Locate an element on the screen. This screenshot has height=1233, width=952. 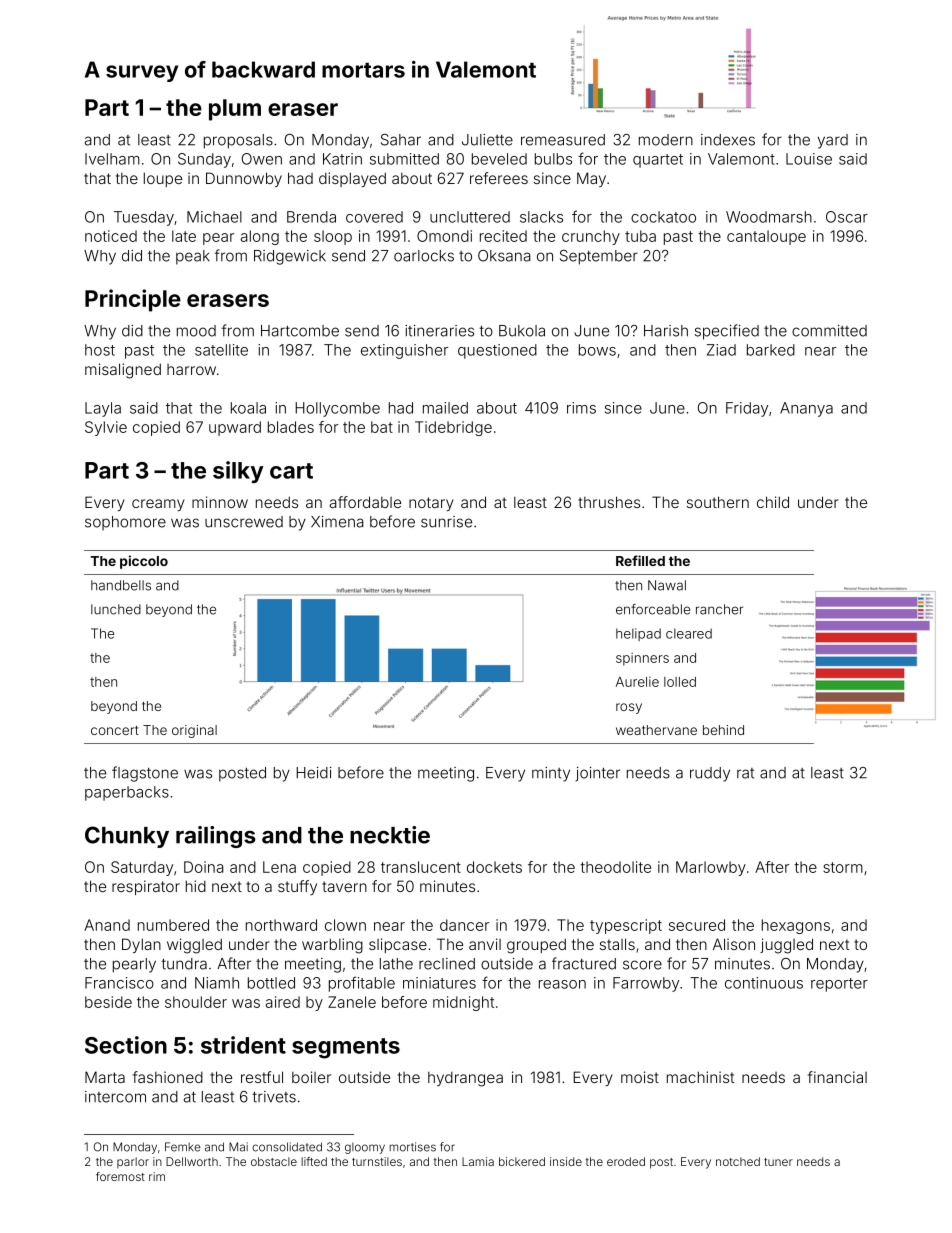
yard is located at coordinates (833, 141).
